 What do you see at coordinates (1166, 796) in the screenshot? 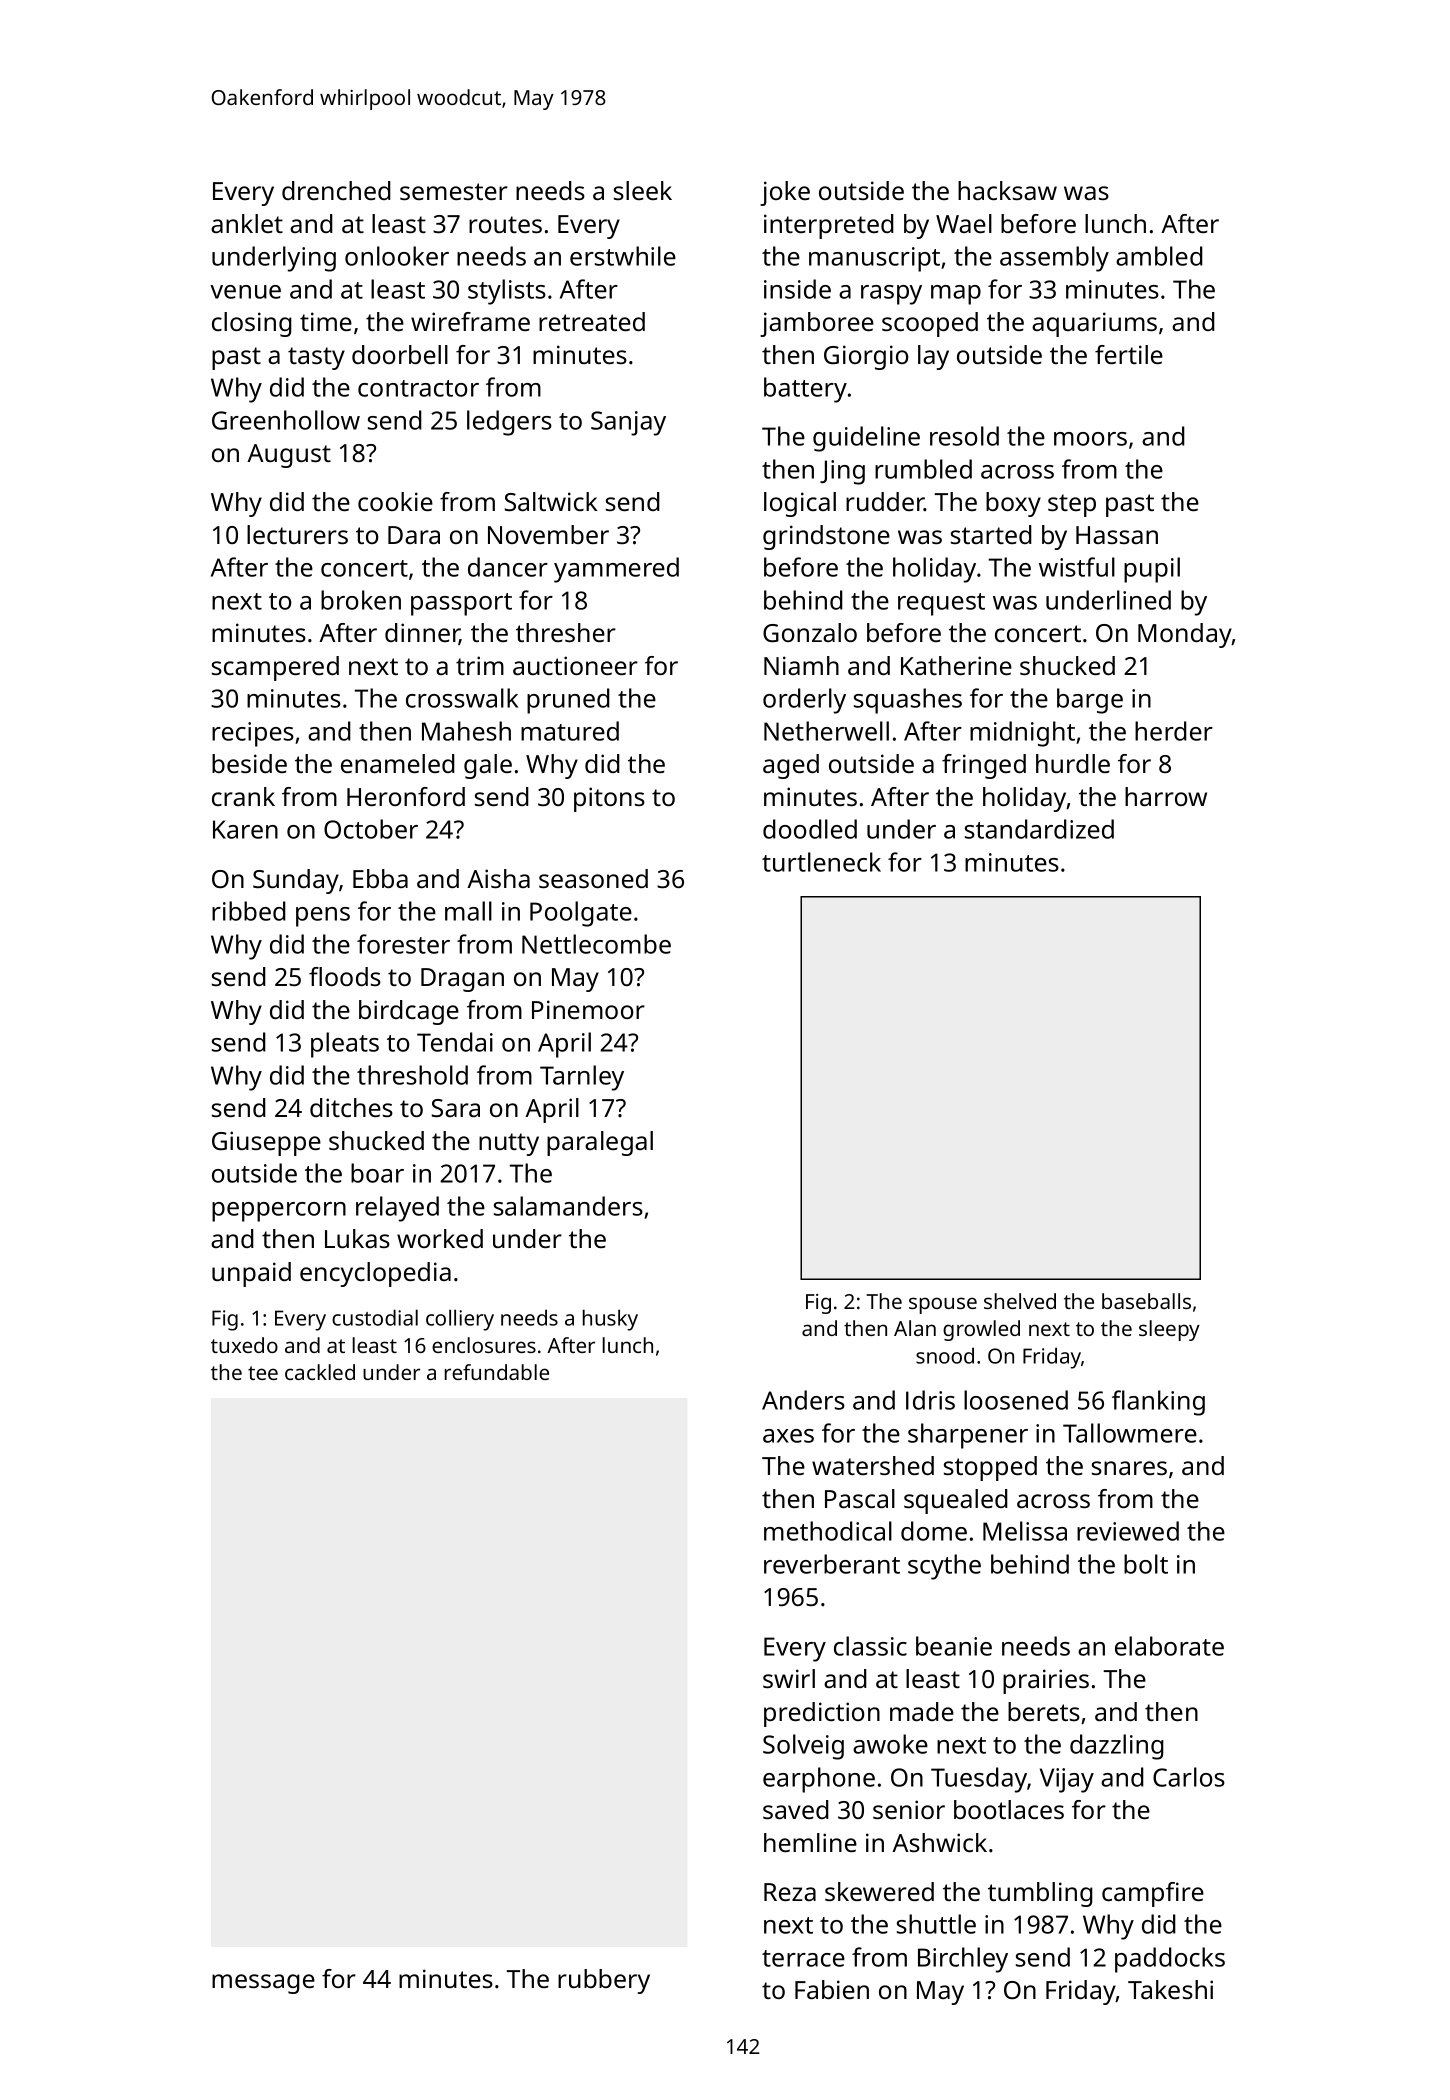
I see `harrow` at bounding box center [1166, 796].
